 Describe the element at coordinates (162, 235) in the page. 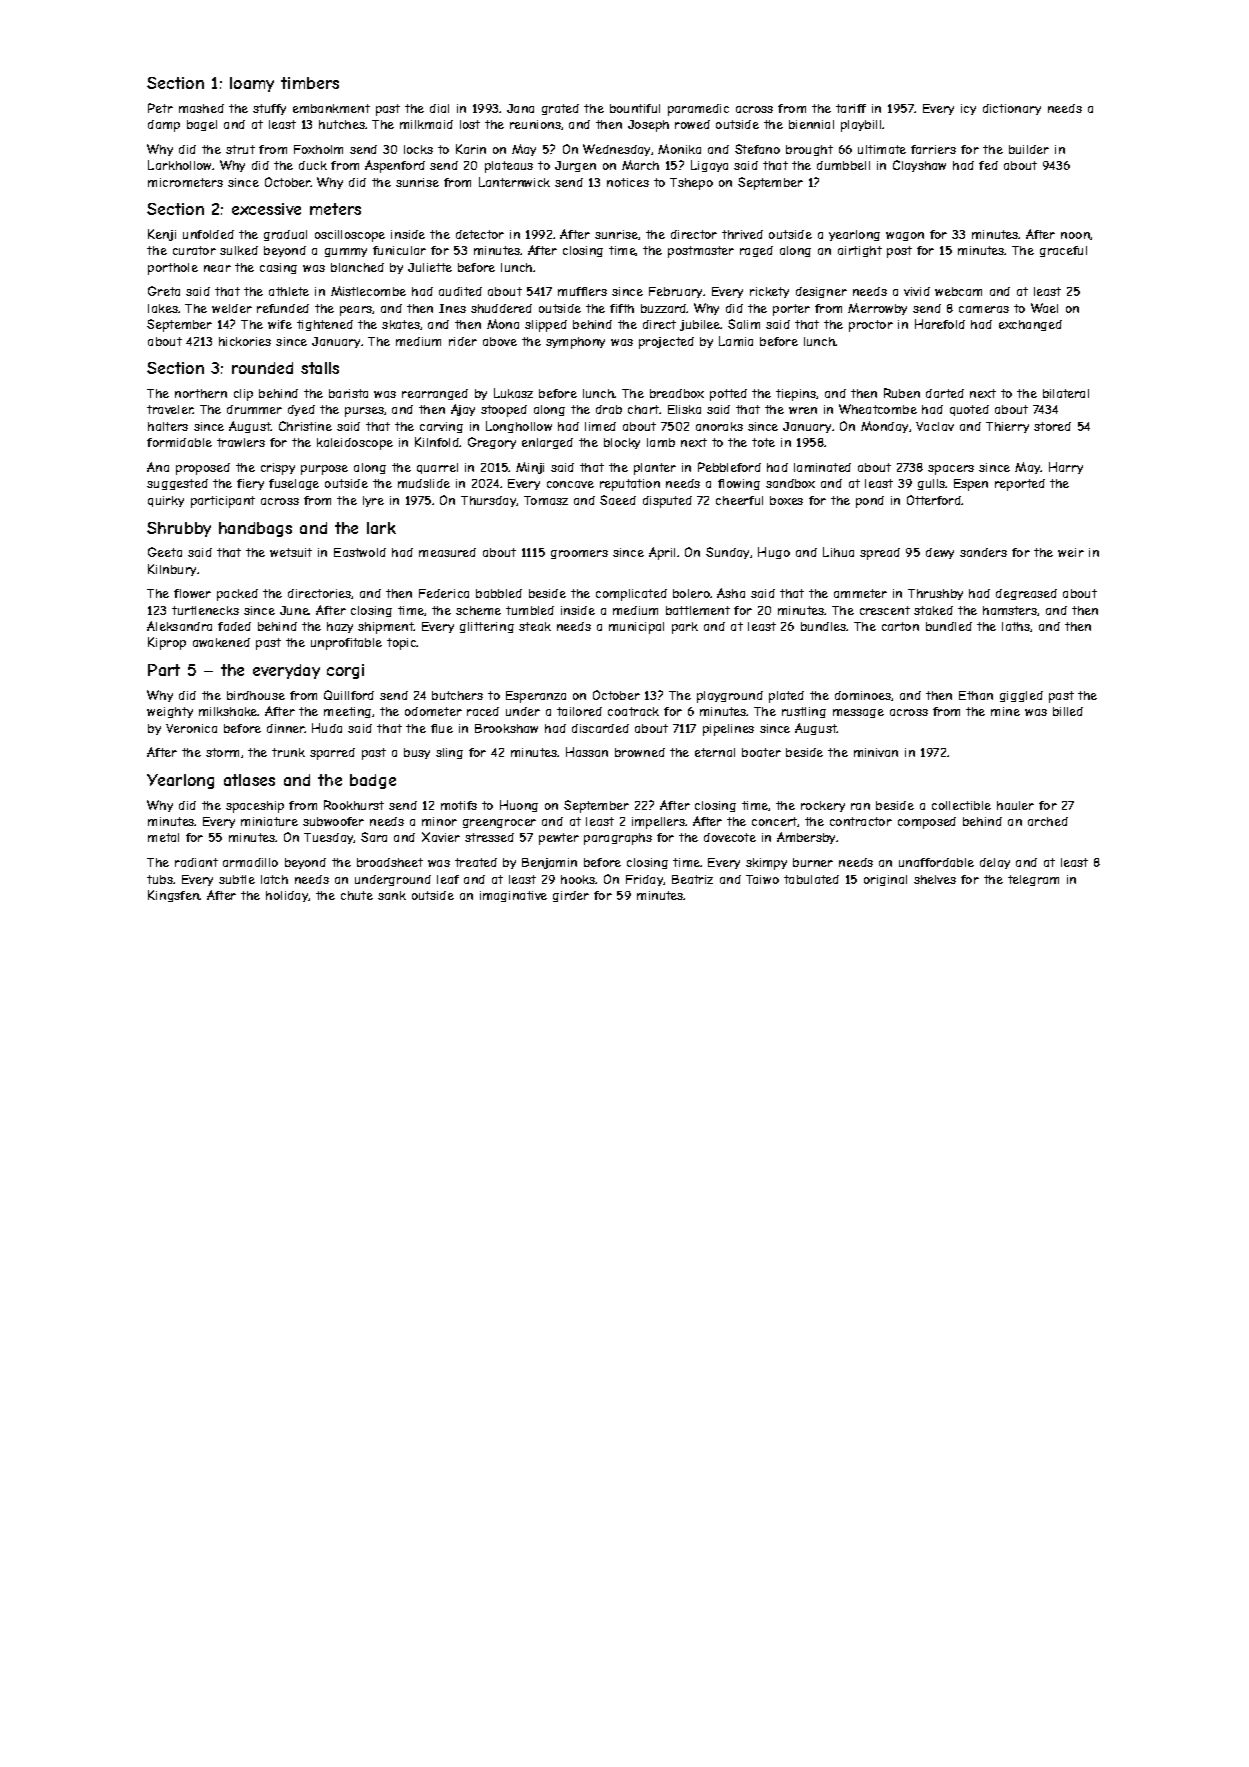

I see `Kenji` at that location.
